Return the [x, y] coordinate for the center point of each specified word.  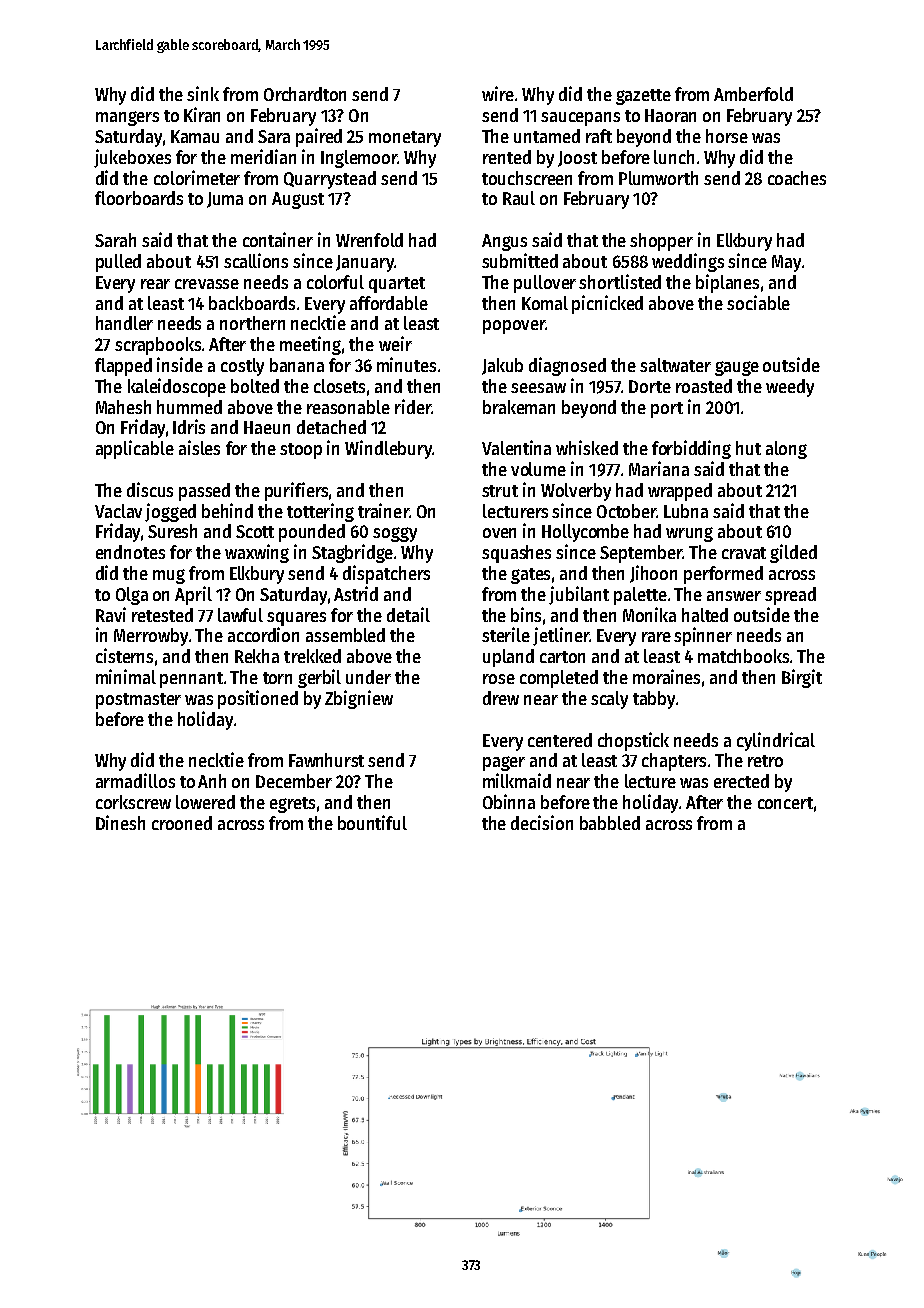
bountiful [372, 822]
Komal [545, 303]
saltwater [675, 365]
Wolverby [576, 492]
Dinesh [120, 822]
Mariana [659, 468]
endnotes [130, 552]
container [278, 239]
